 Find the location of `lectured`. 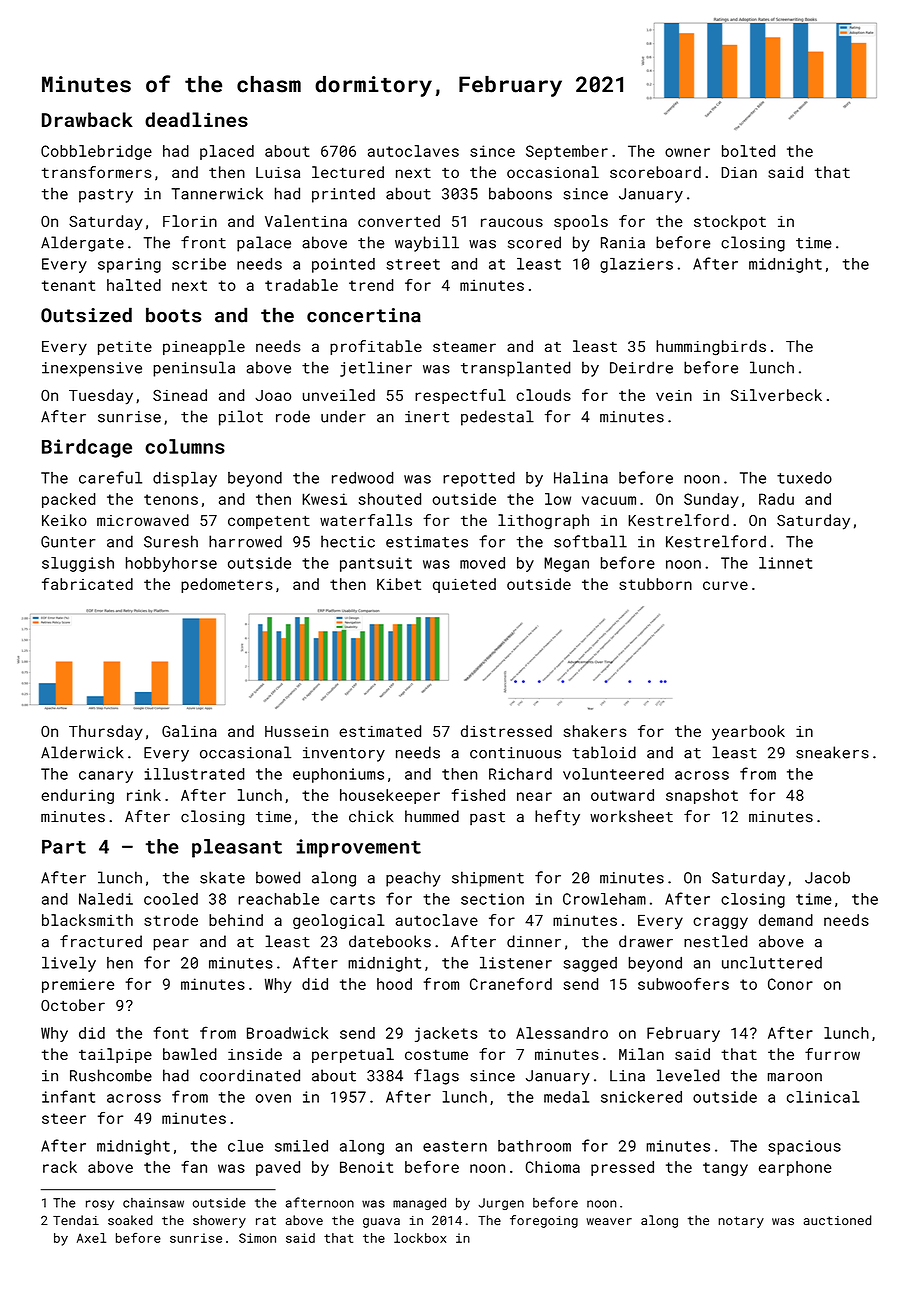

lectured is located at coordinates (348, 172).
